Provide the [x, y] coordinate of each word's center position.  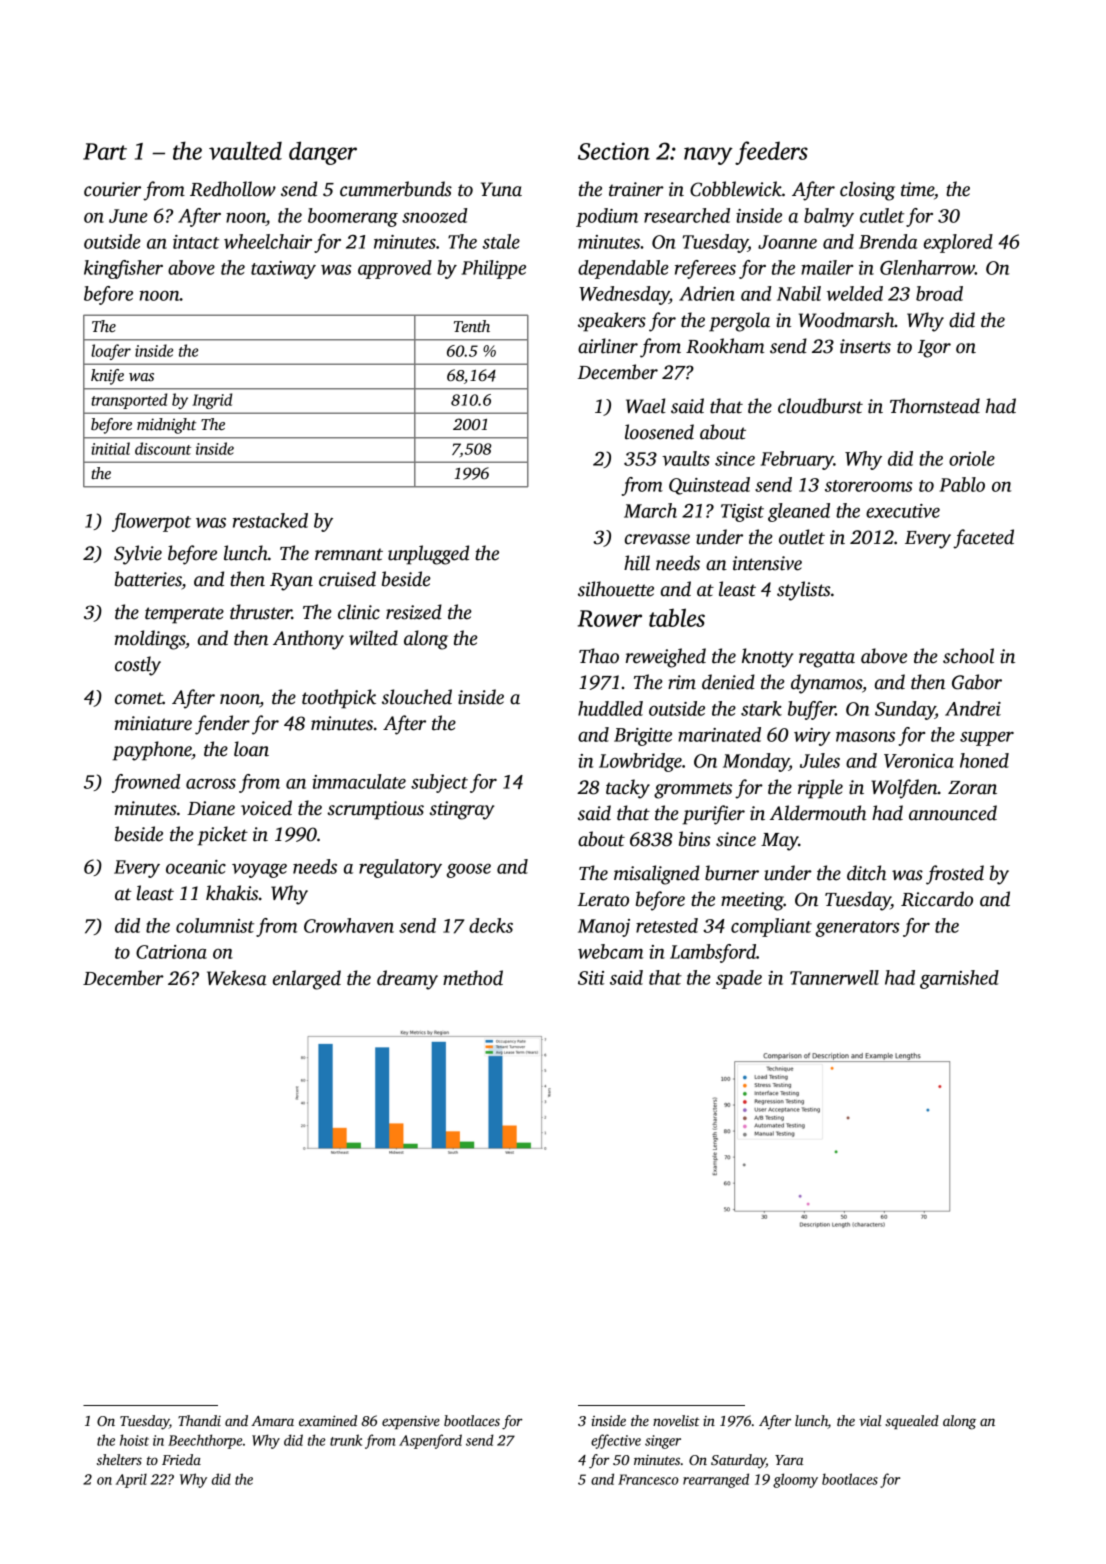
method [473, 978]
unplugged [428, 555]
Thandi [199, 1420]
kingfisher [123, 269]
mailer [827, 267]
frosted [955, 875]
